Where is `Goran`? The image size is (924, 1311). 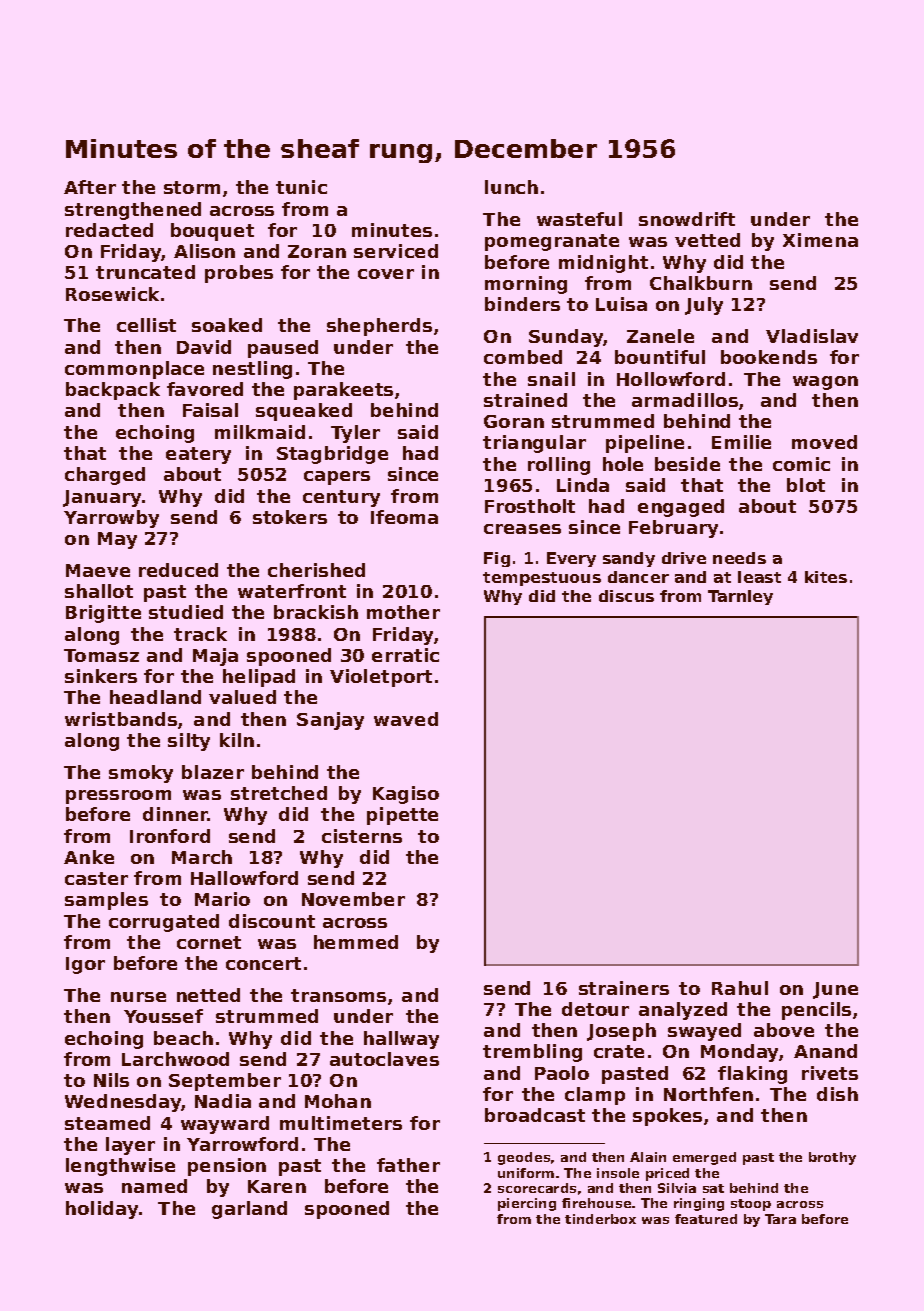 Goran is located at coordinates (514, 421).
